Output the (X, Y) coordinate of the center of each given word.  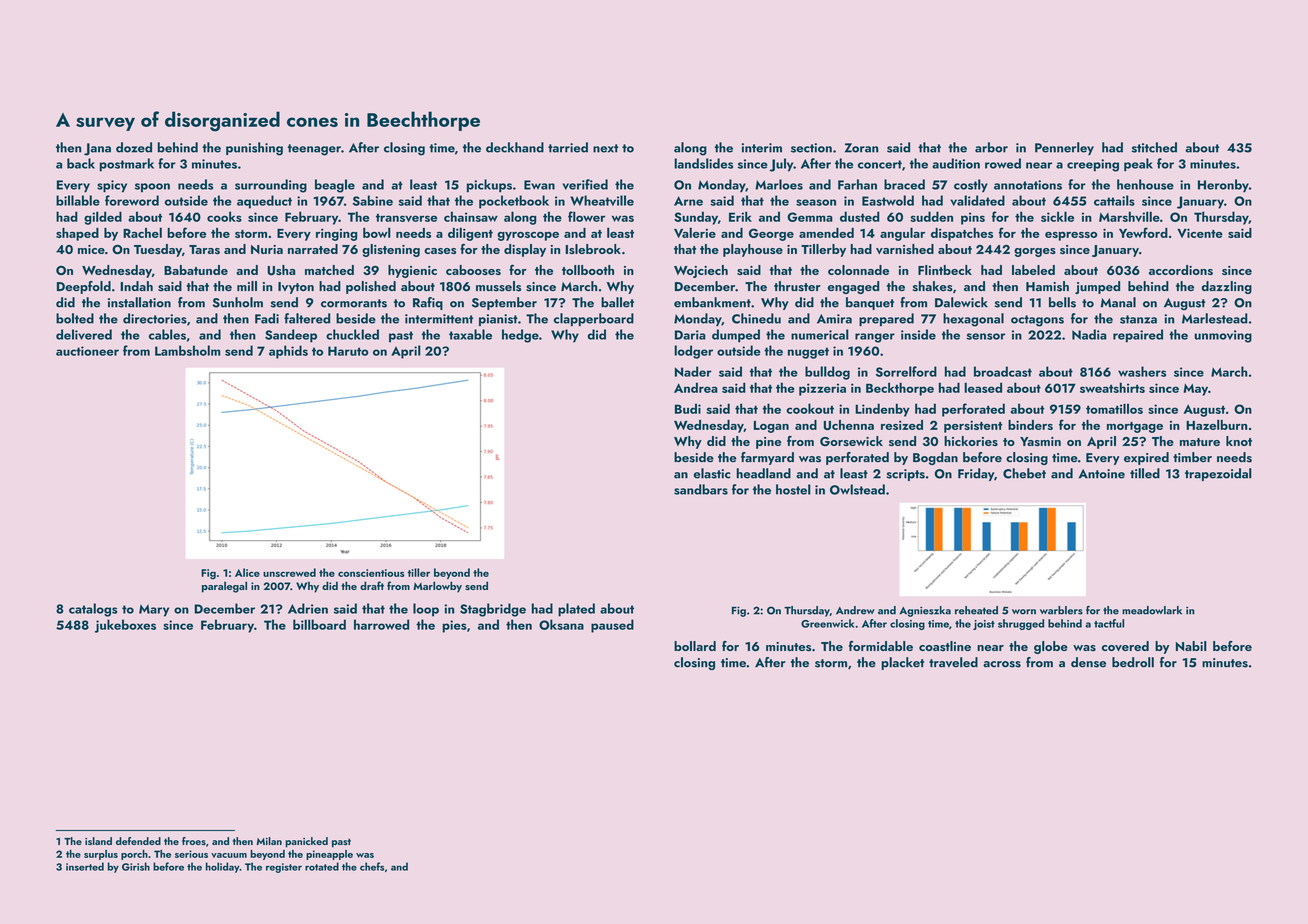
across (1002, 664)
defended (138, 841)
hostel (793, 489)
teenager (314, 150)
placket (902, 663)
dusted (860, 216)
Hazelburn (1216, 424)
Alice (247, 572)
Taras (204, 249)
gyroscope (528, 236)
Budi (688, 408)
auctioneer (87, 351)
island (98, 841)
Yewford (1143, 232)
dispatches (962, 234)
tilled (1145, 473)
